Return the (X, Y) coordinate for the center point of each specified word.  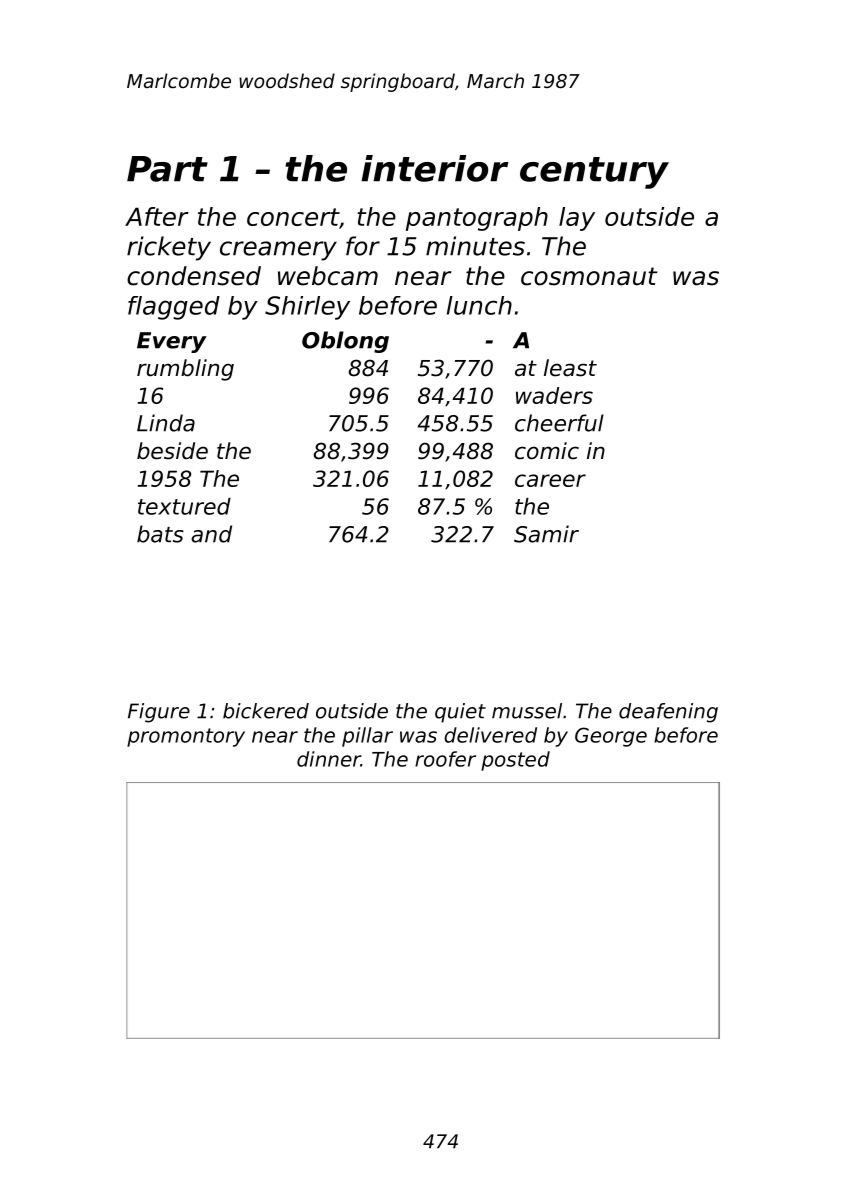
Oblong (345, 342)
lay (577, 219)
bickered (266, 711)
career (550, 480)
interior (434, 168)
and (211, 534)
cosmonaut (589, 276)
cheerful (559, 423)
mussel (527, 711)
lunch (479, 305)
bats (160, 534)
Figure (159, 713)
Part (167, 169)
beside (172, 451)
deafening (668, 713)
